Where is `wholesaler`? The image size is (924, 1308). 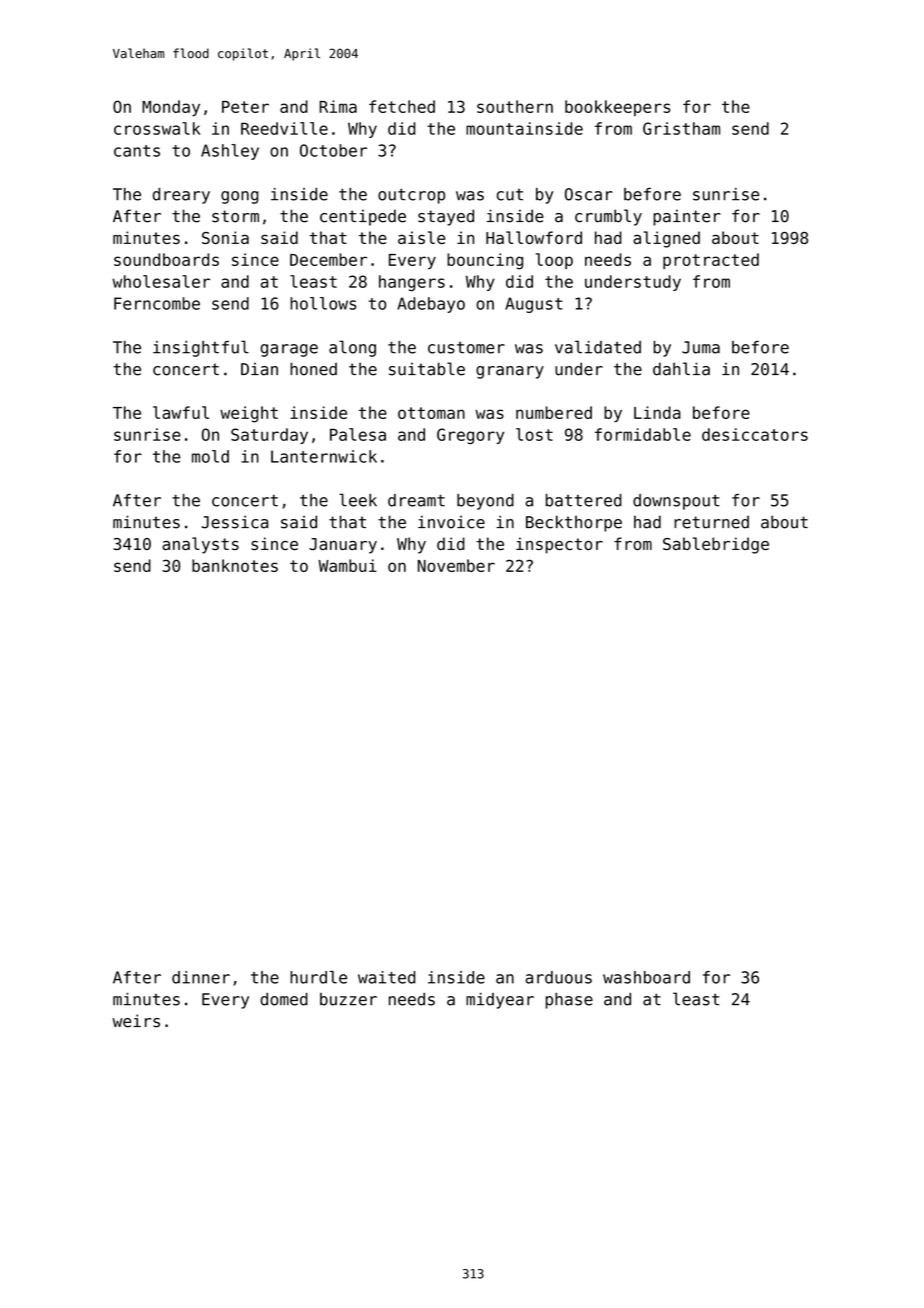 wholesaler is located at coordinates (161, 281).
